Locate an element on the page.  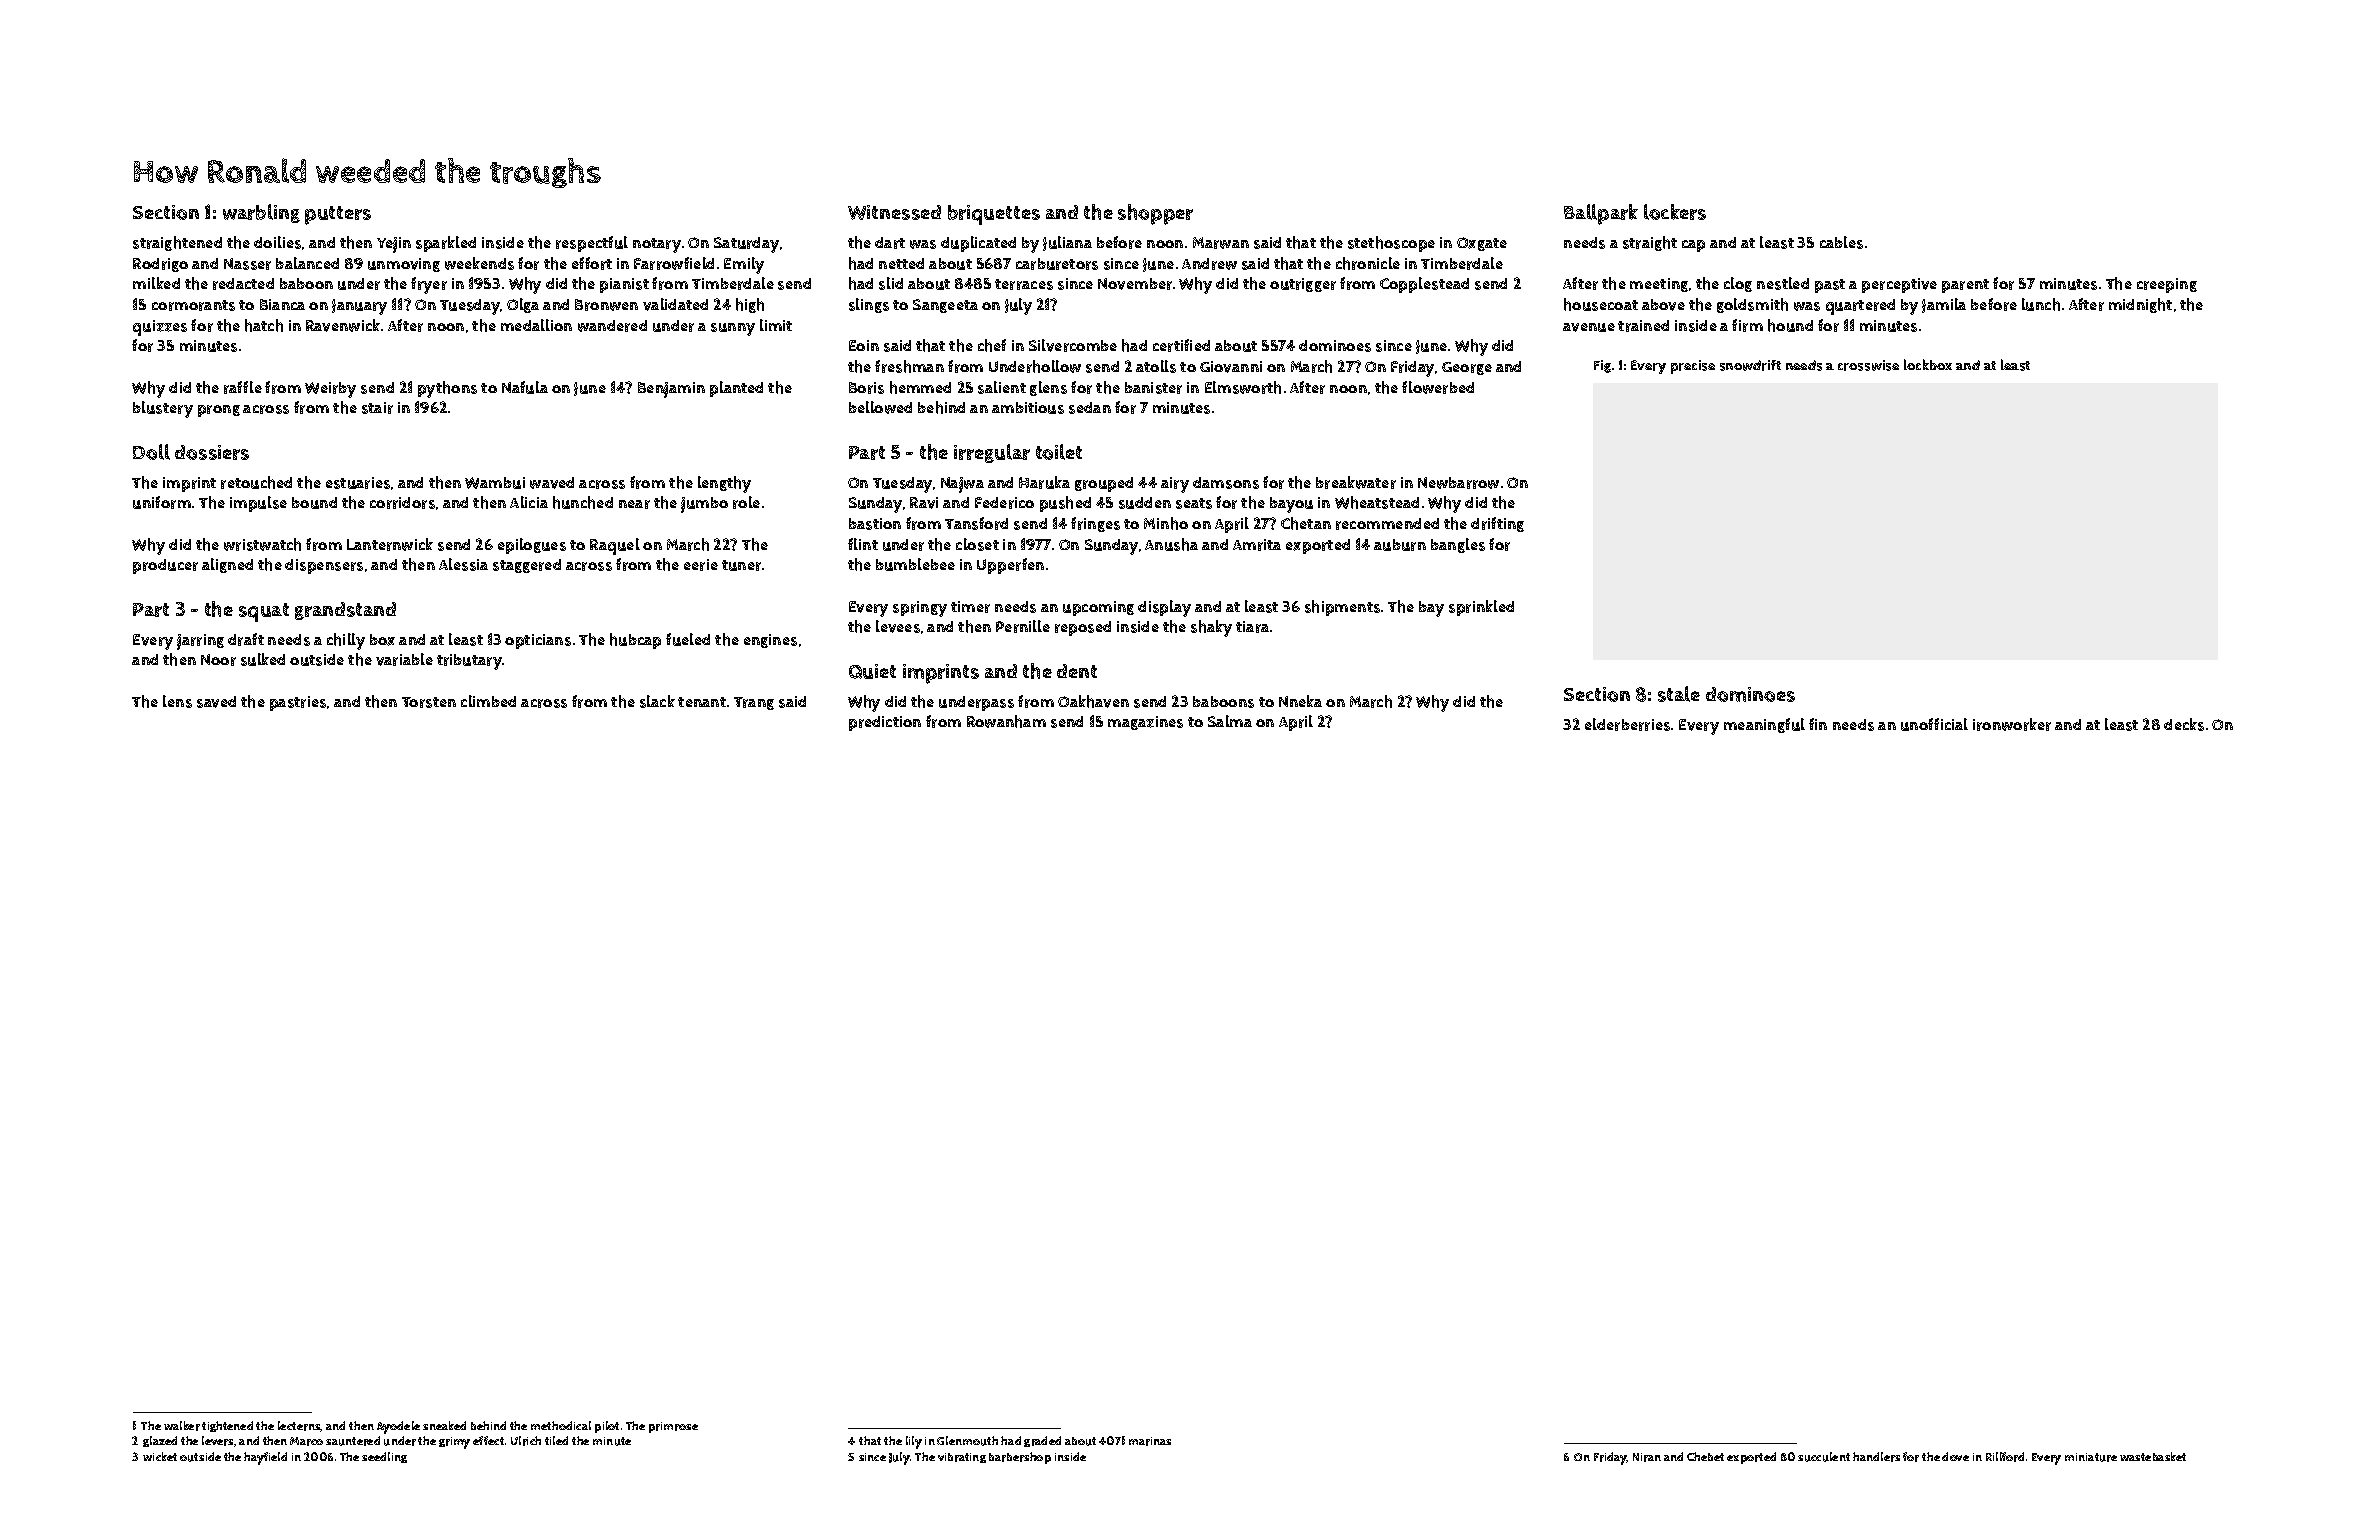
magazines is located at coordinates (1145, 723).
